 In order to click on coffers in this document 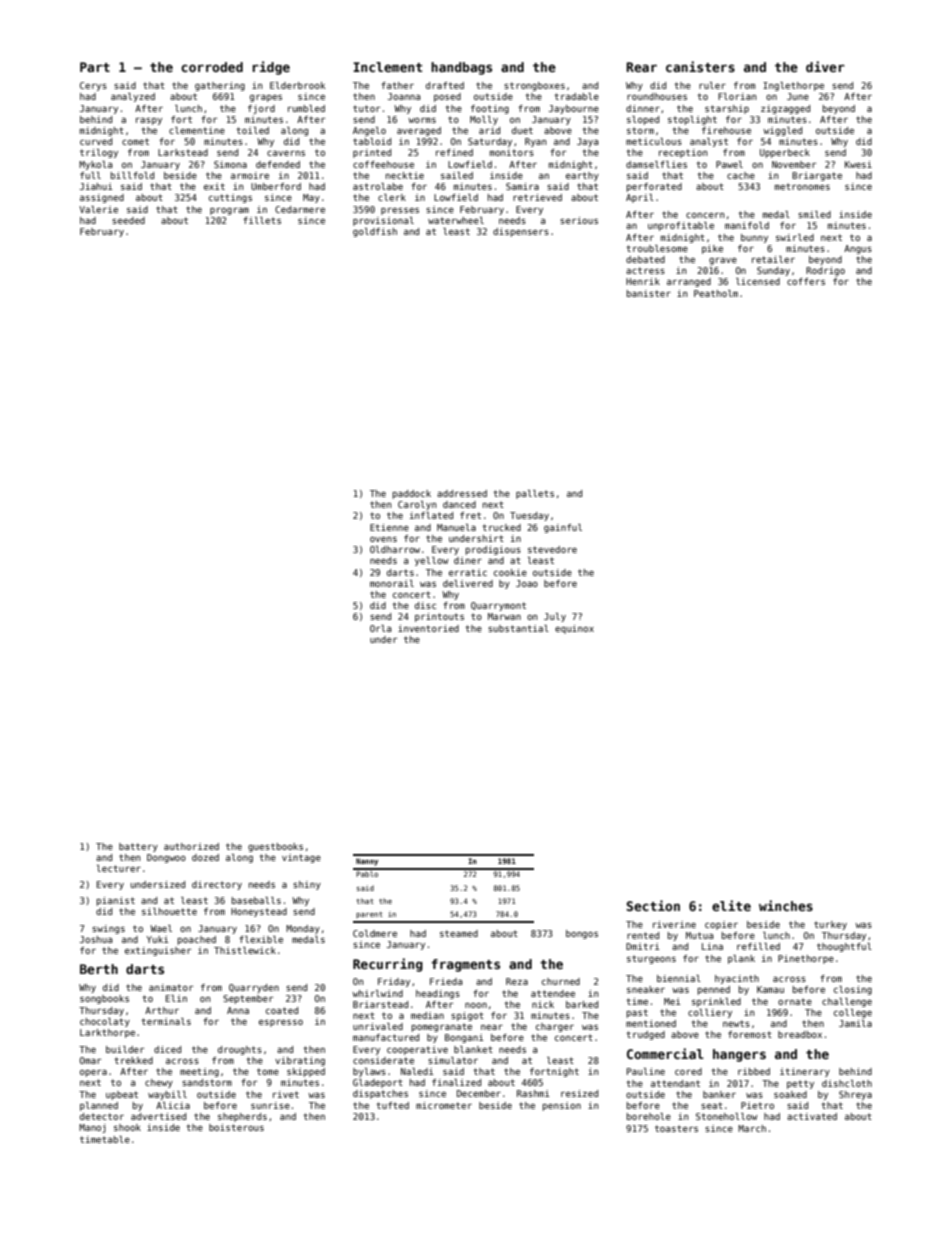, I will do `click(806, 281)`.
